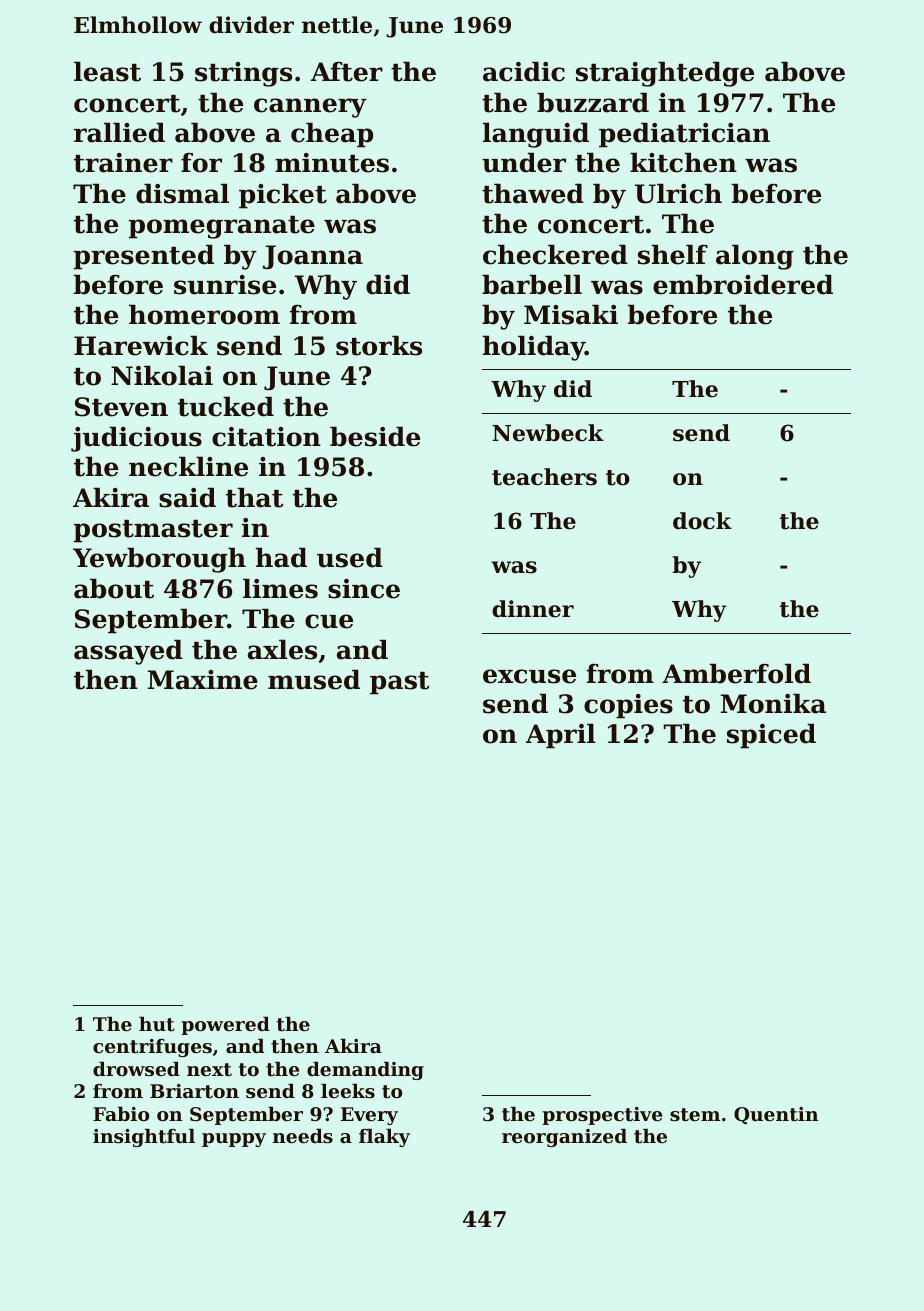 Image resolution: width=924 pixels, height=1311 pixels. What do you see at coordinates (533, 193) in the screenshot?
I see `thawed` at bounding box center [533, 193].
